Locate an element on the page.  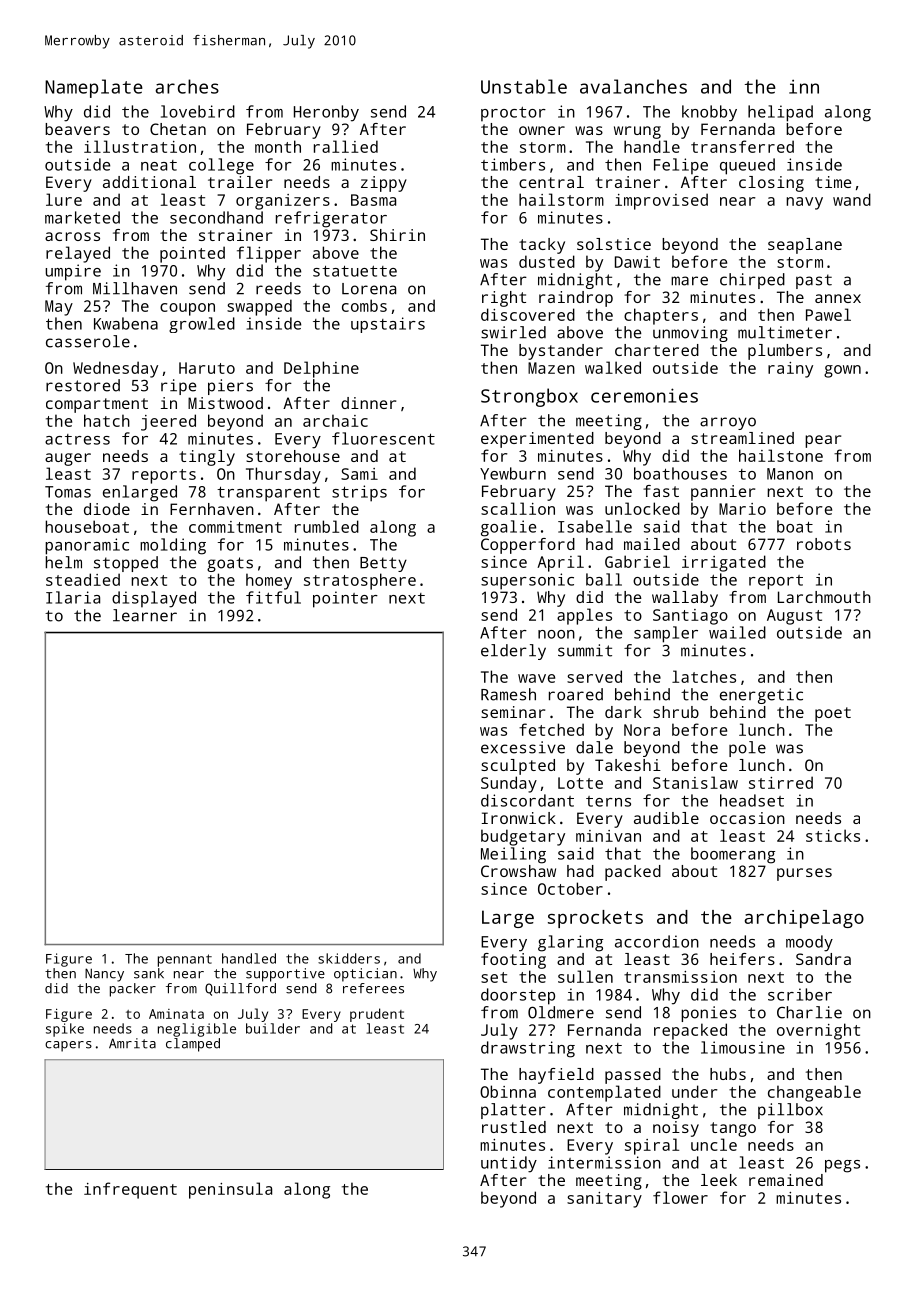
Nancy is located at coordinates (104, 975).
